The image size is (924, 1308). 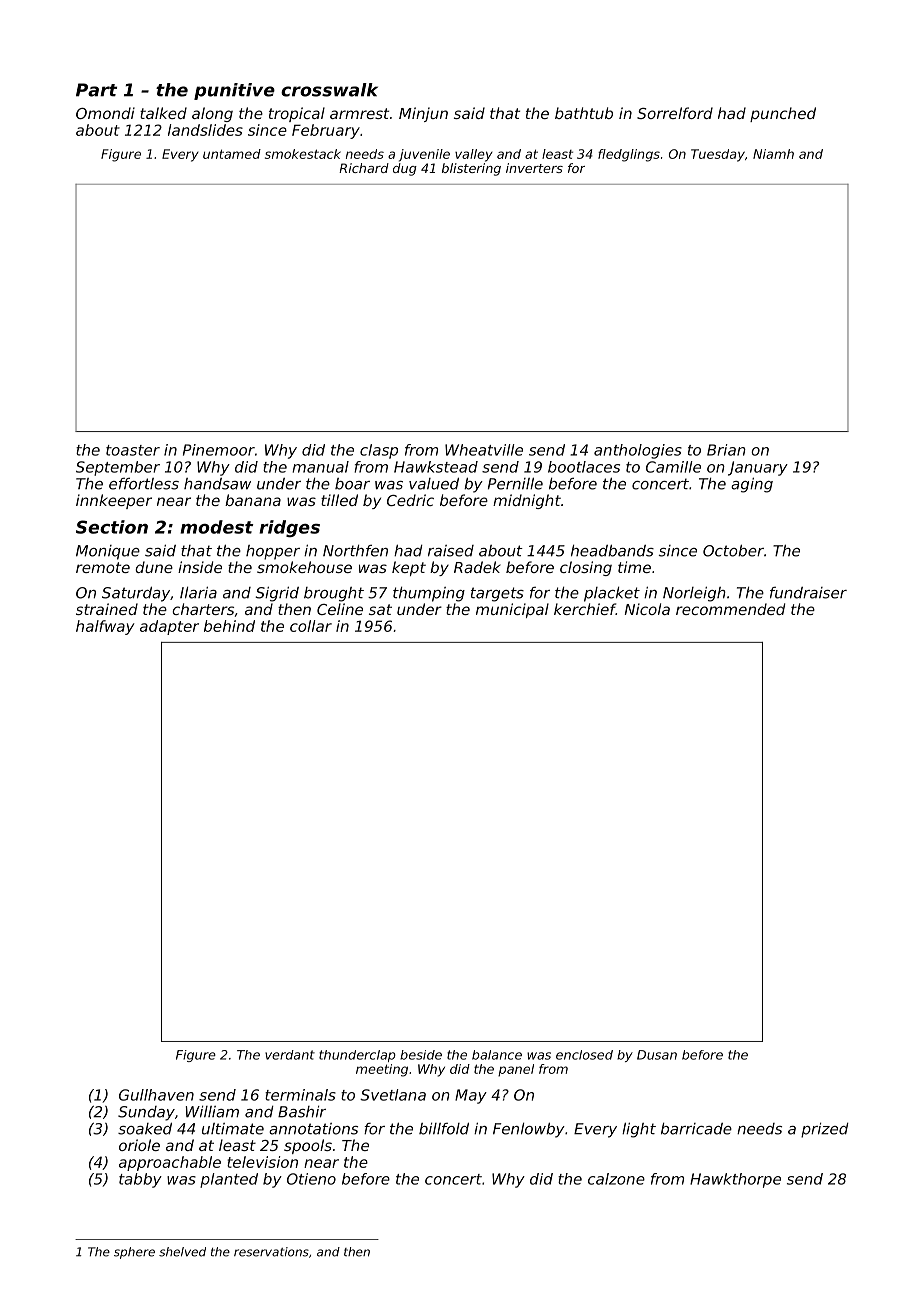 I want to click on barricade, so click(x=696, y=1129).
